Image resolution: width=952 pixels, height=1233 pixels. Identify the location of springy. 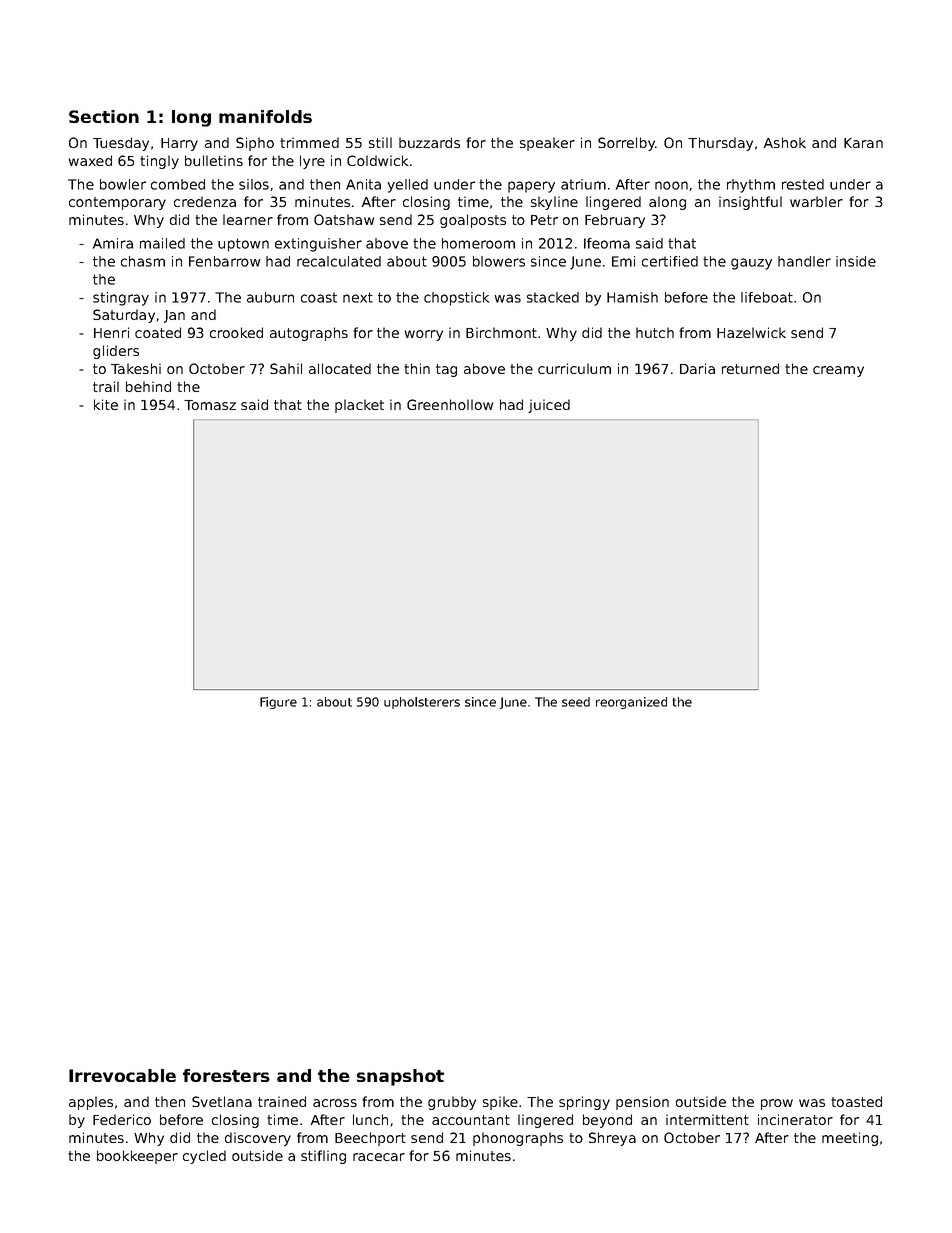
(584, 1103).
